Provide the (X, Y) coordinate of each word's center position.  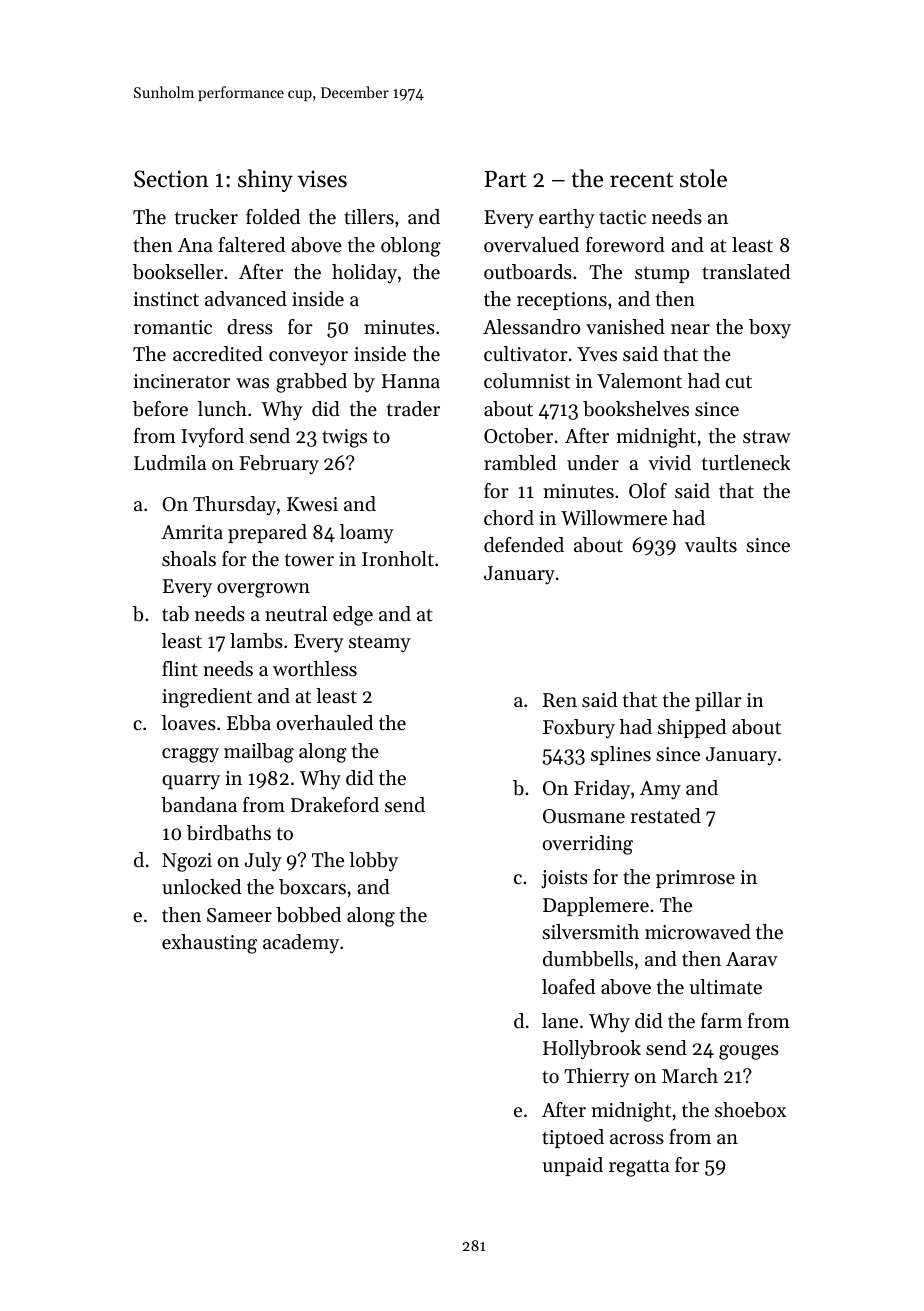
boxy (770, 329)
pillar (718, 701)
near (690, 329)
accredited (218, 354)
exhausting (209, 944)
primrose (695, 879)
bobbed (308, 915)
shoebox (750, 1110)
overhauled (325, 723)
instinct (166, 299)
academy (301, 944)
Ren (560, 700)
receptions (562, 301)
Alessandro (531, 327)
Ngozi (187, 862)
